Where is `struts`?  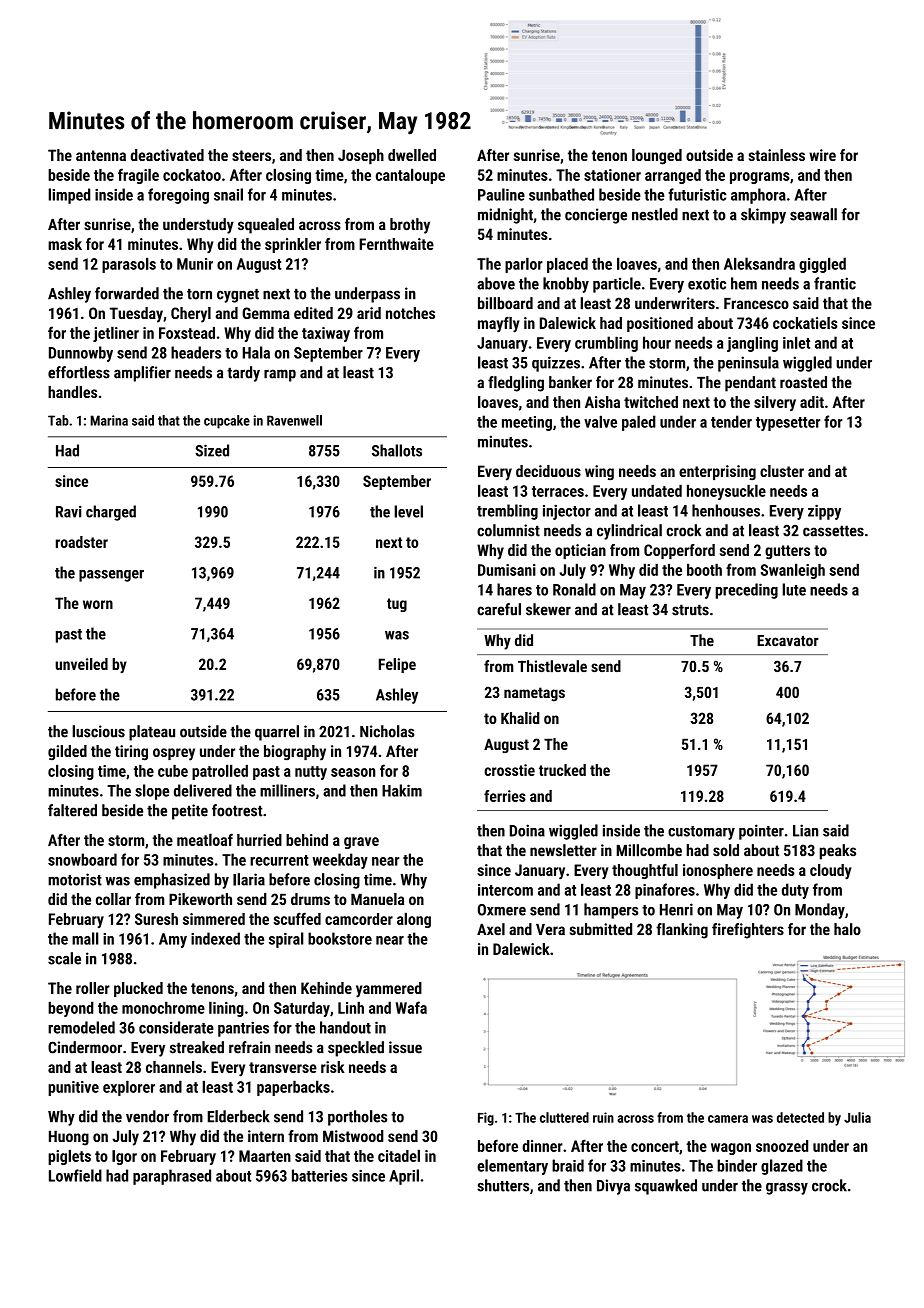 struts is located at coordinates (690, 610).
